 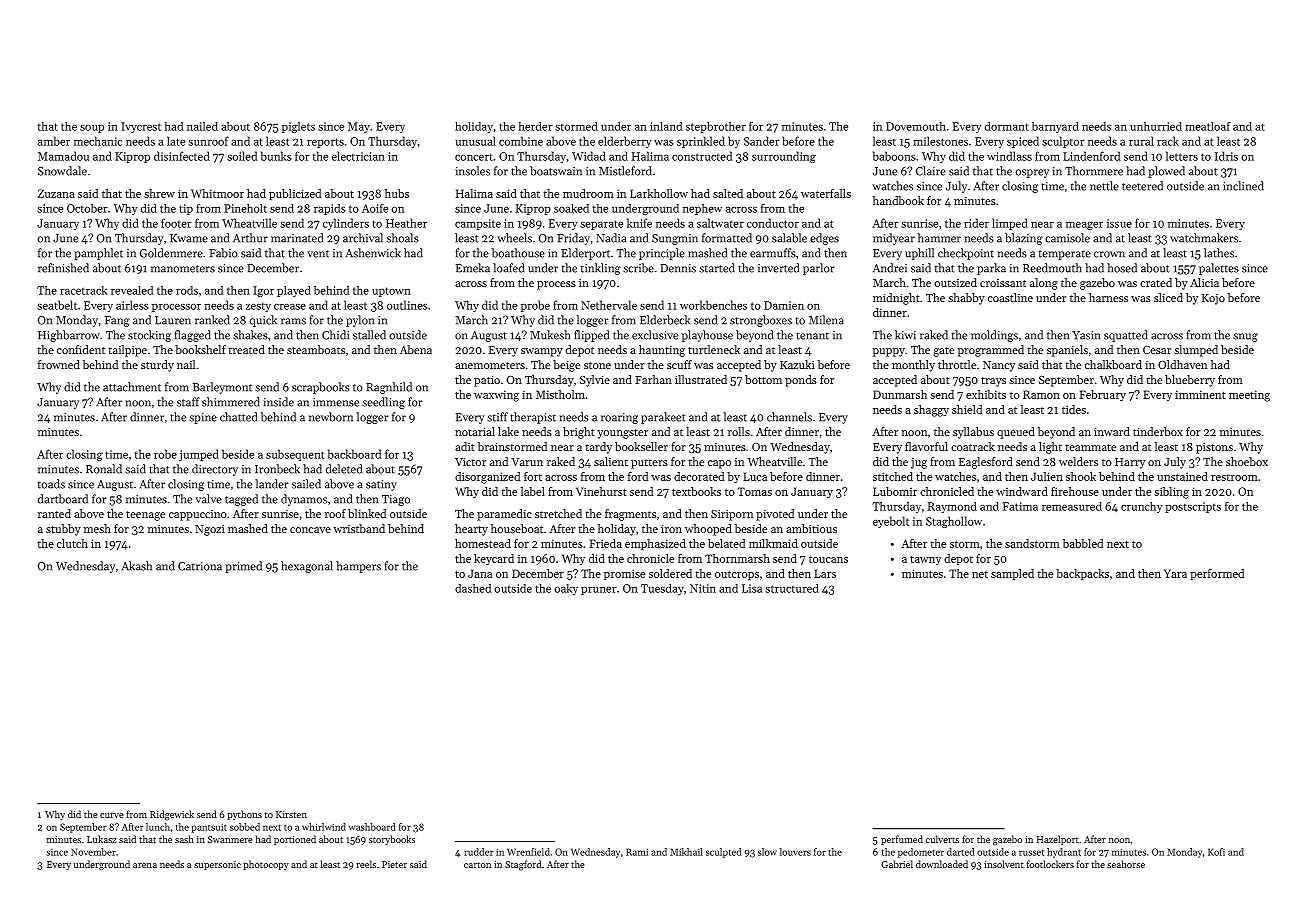 What do you see at coordinates (599, 591) in the image?
I see `pruner` at bounding box center [599, 591].
